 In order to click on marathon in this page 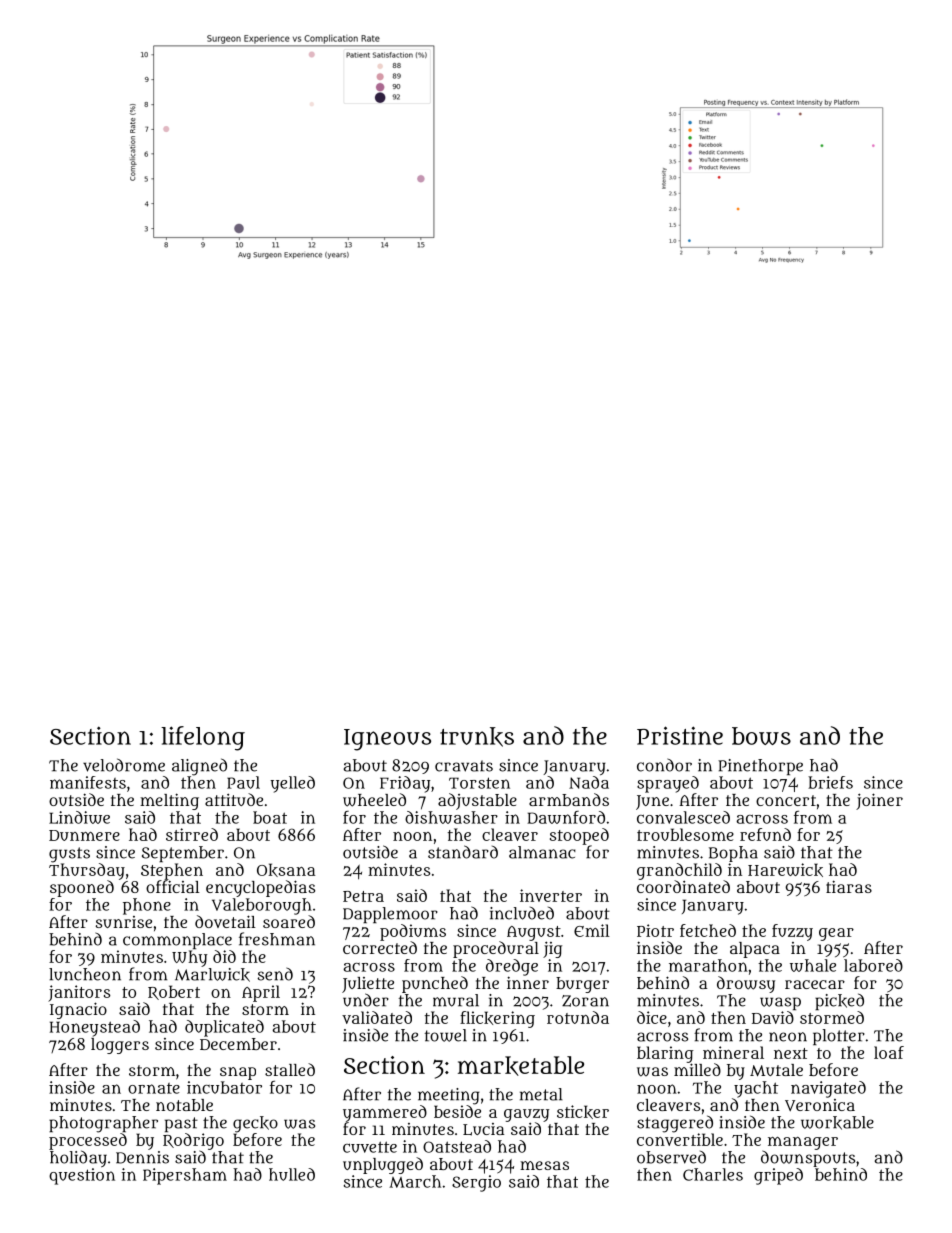, I will do `click(708, 965)`.
